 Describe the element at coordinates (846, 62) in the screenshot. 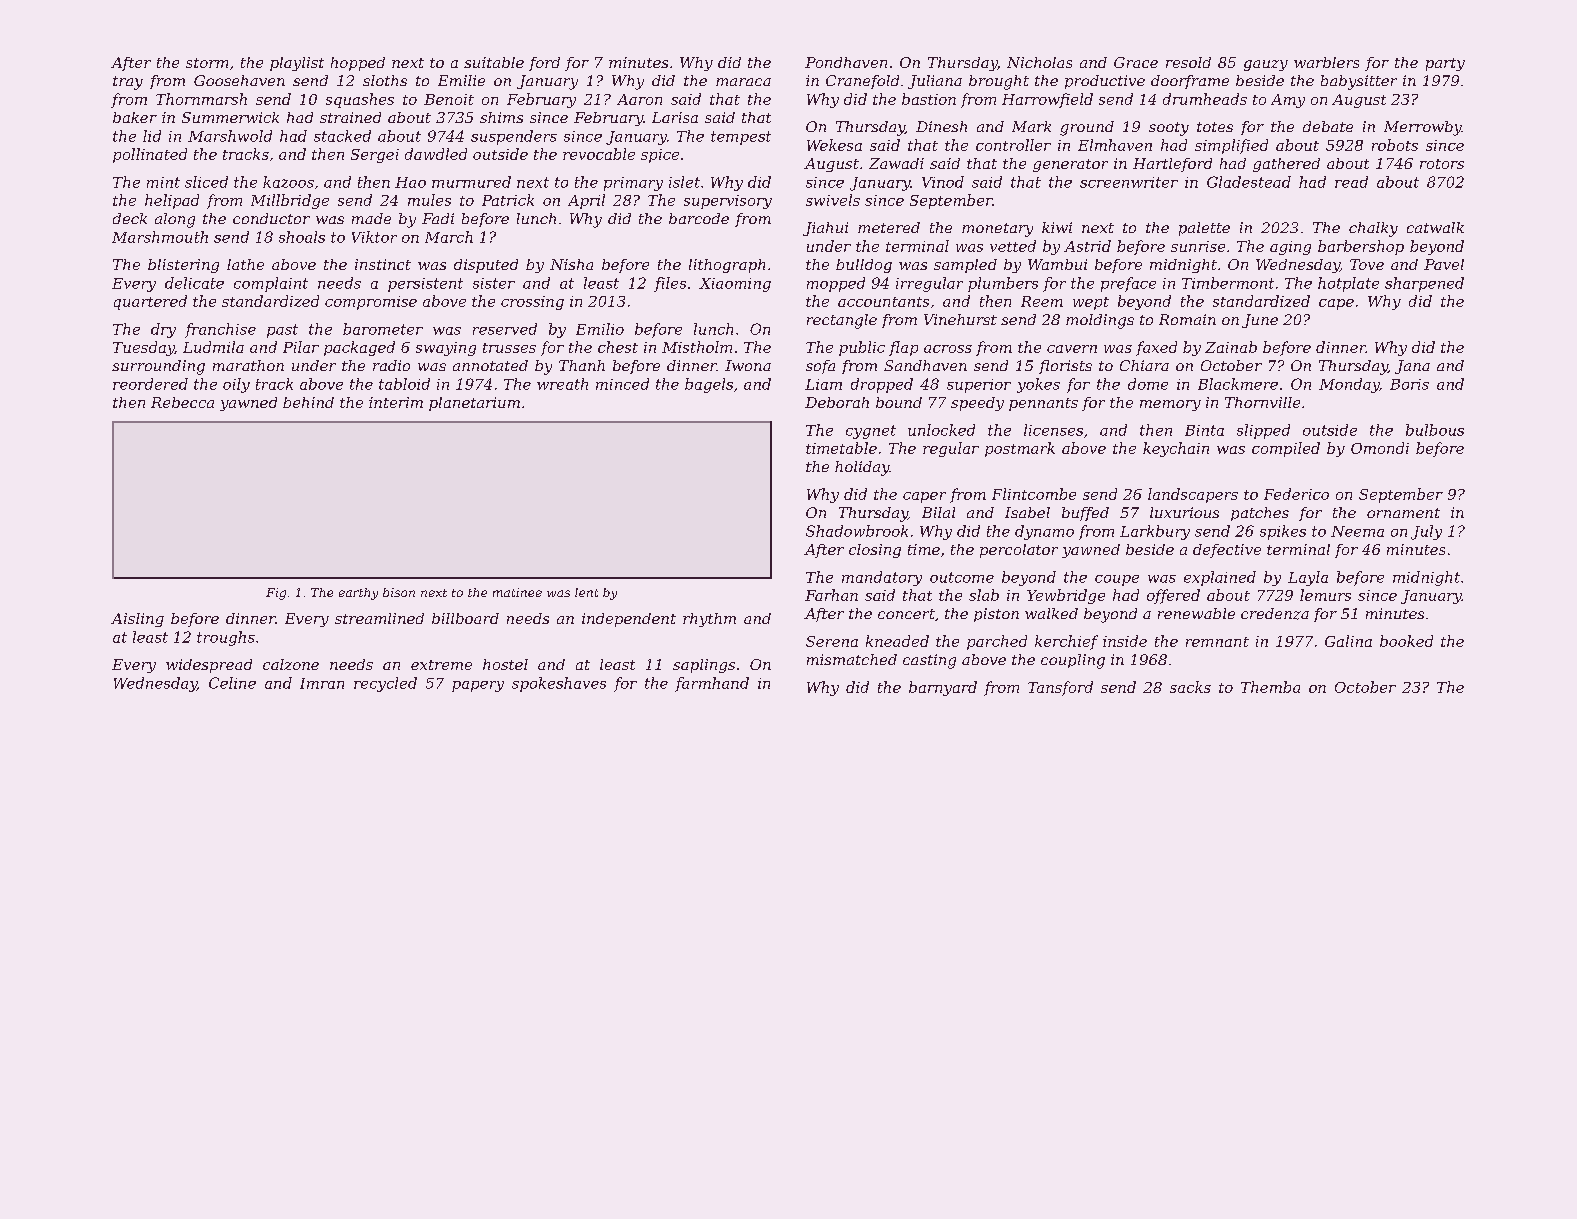

I see `Pondhaven` at that location.
